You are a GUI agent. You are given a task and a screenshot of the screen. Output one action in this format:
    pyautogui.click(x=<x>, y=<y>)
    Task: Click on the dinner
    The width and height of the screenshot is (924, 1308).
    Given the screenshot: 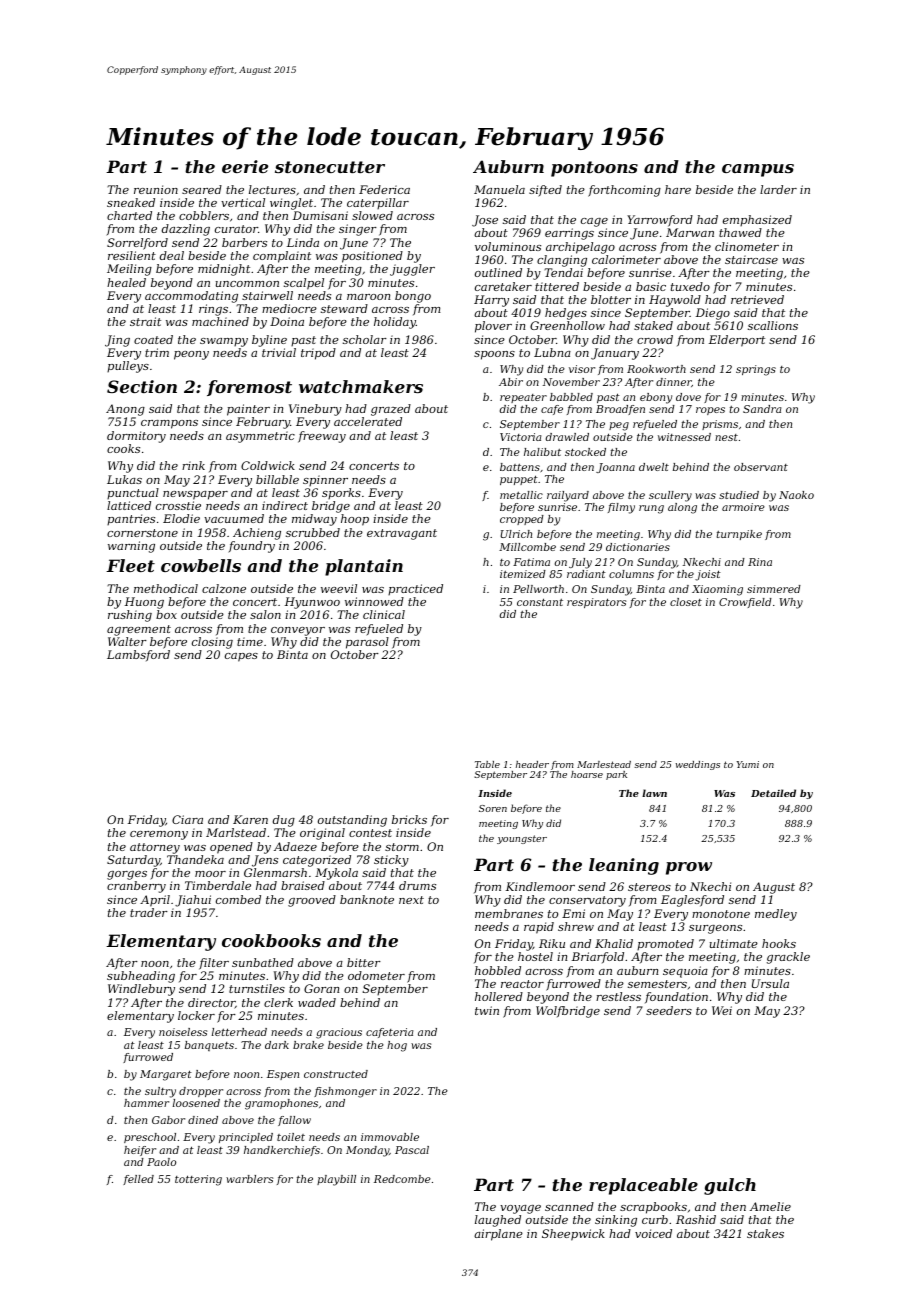 What is the action you would take?
    pyautogui.click(x=674, y=382)
